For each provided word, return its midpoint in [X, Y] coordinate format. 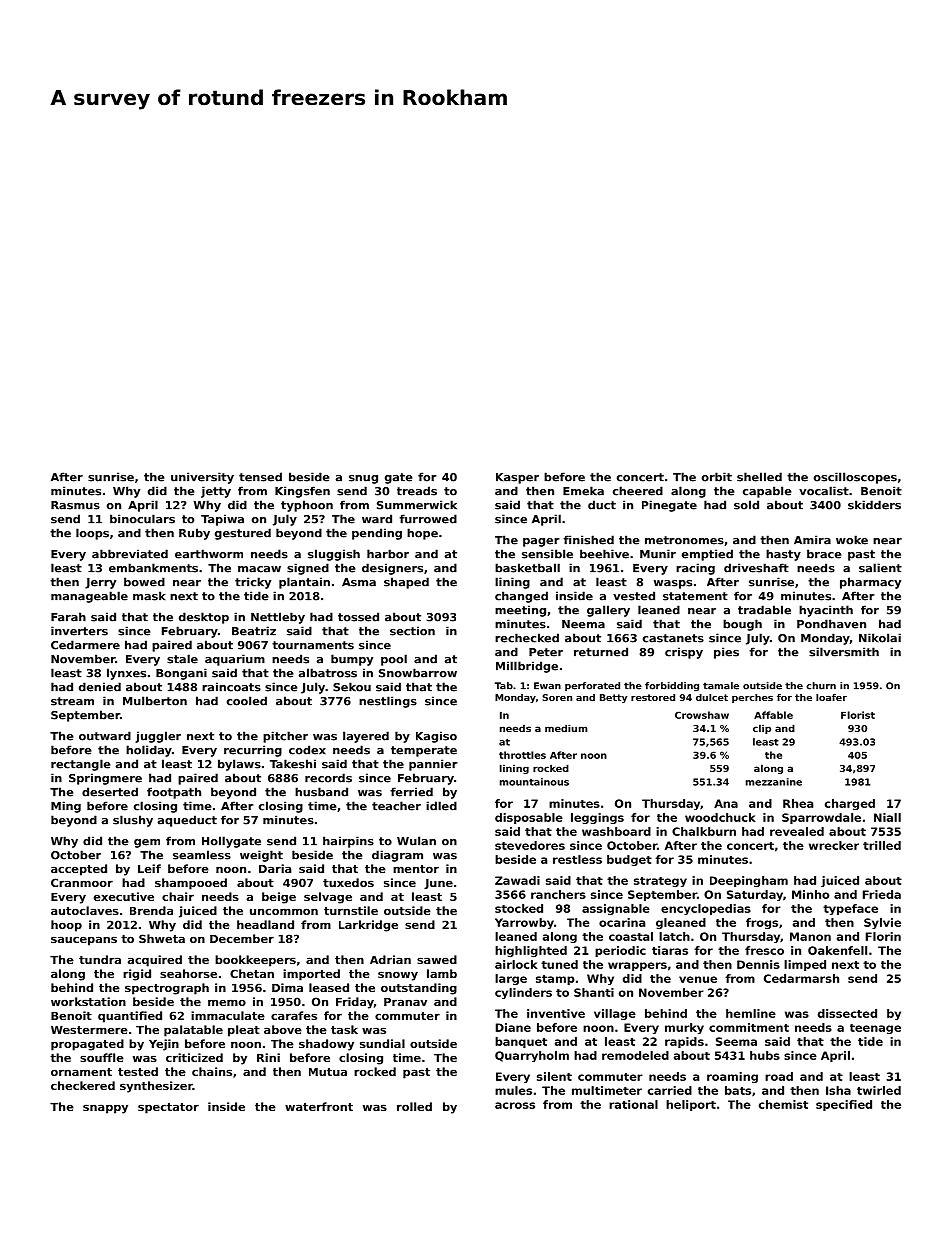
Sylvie [882, 923]
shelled [759, 477]
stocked [519, 908]
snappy [105, 1109]
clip [762, 729]
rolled [414, 1106]
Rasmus [75, 505]
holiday [149, 751]
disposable [529, 818]
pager [541, 542]
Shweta [162, 938]
